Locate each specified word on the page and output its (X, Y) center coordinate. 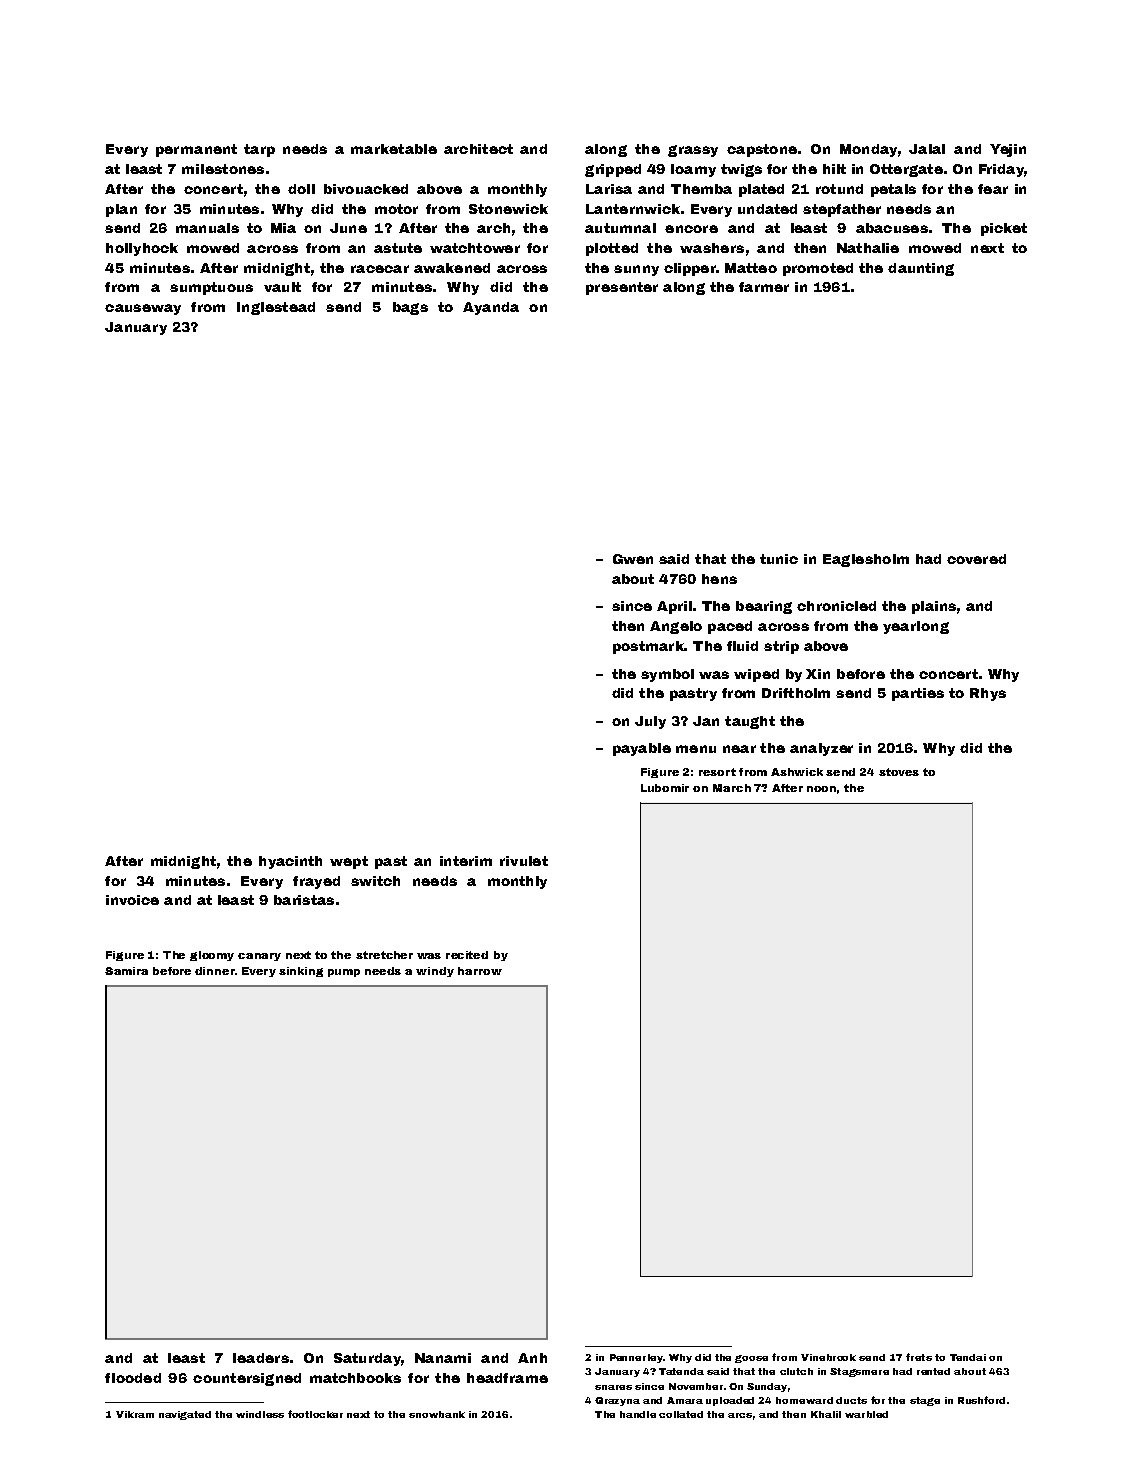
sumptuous (211, 288)
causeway (143, 309)
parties (918, 694)
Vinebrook (828, 1357)
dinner (214, 971)
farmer (764, 287)
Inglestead (276, 308)
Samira (126, 971)
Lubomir (665, 788)
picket (1004, 229)
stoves (899, 772)
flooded (133, 1378)
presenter (622, 288)
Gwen (633, 559)
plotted (612, 249)
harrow (480, 971)
